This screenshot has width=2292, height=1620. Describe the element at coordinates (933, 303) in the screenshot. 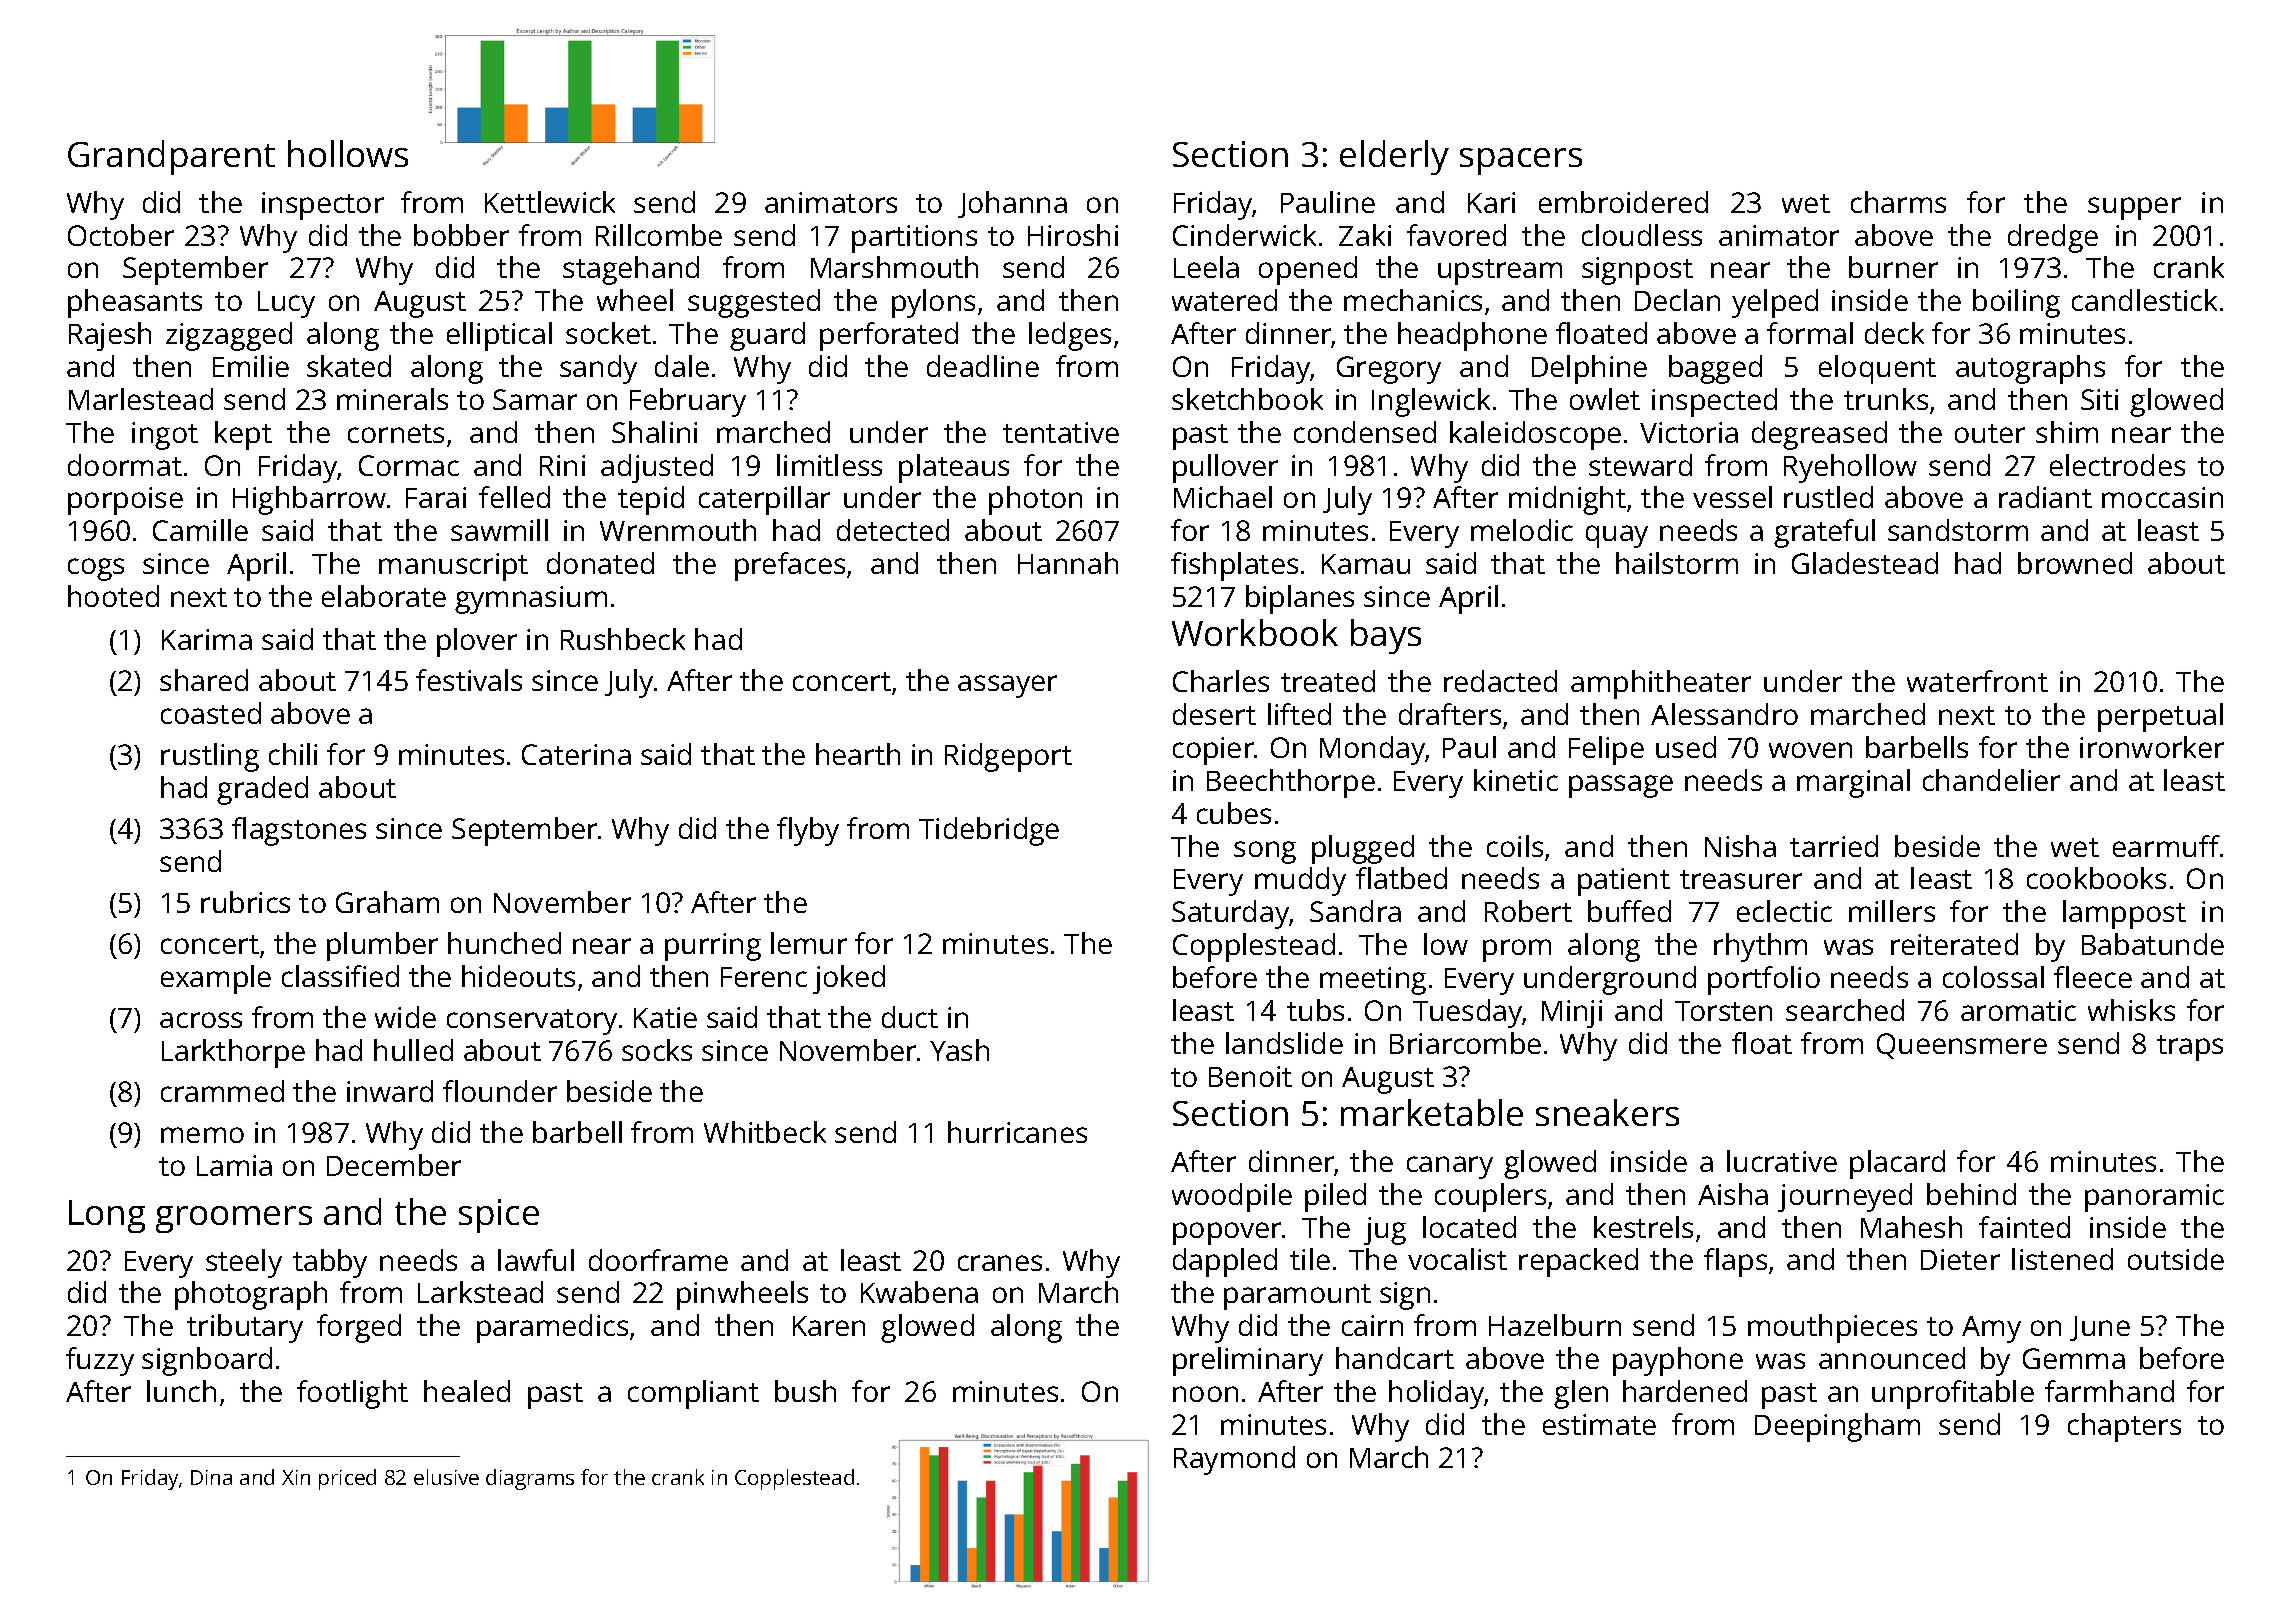

I see `pylons` at that location.
